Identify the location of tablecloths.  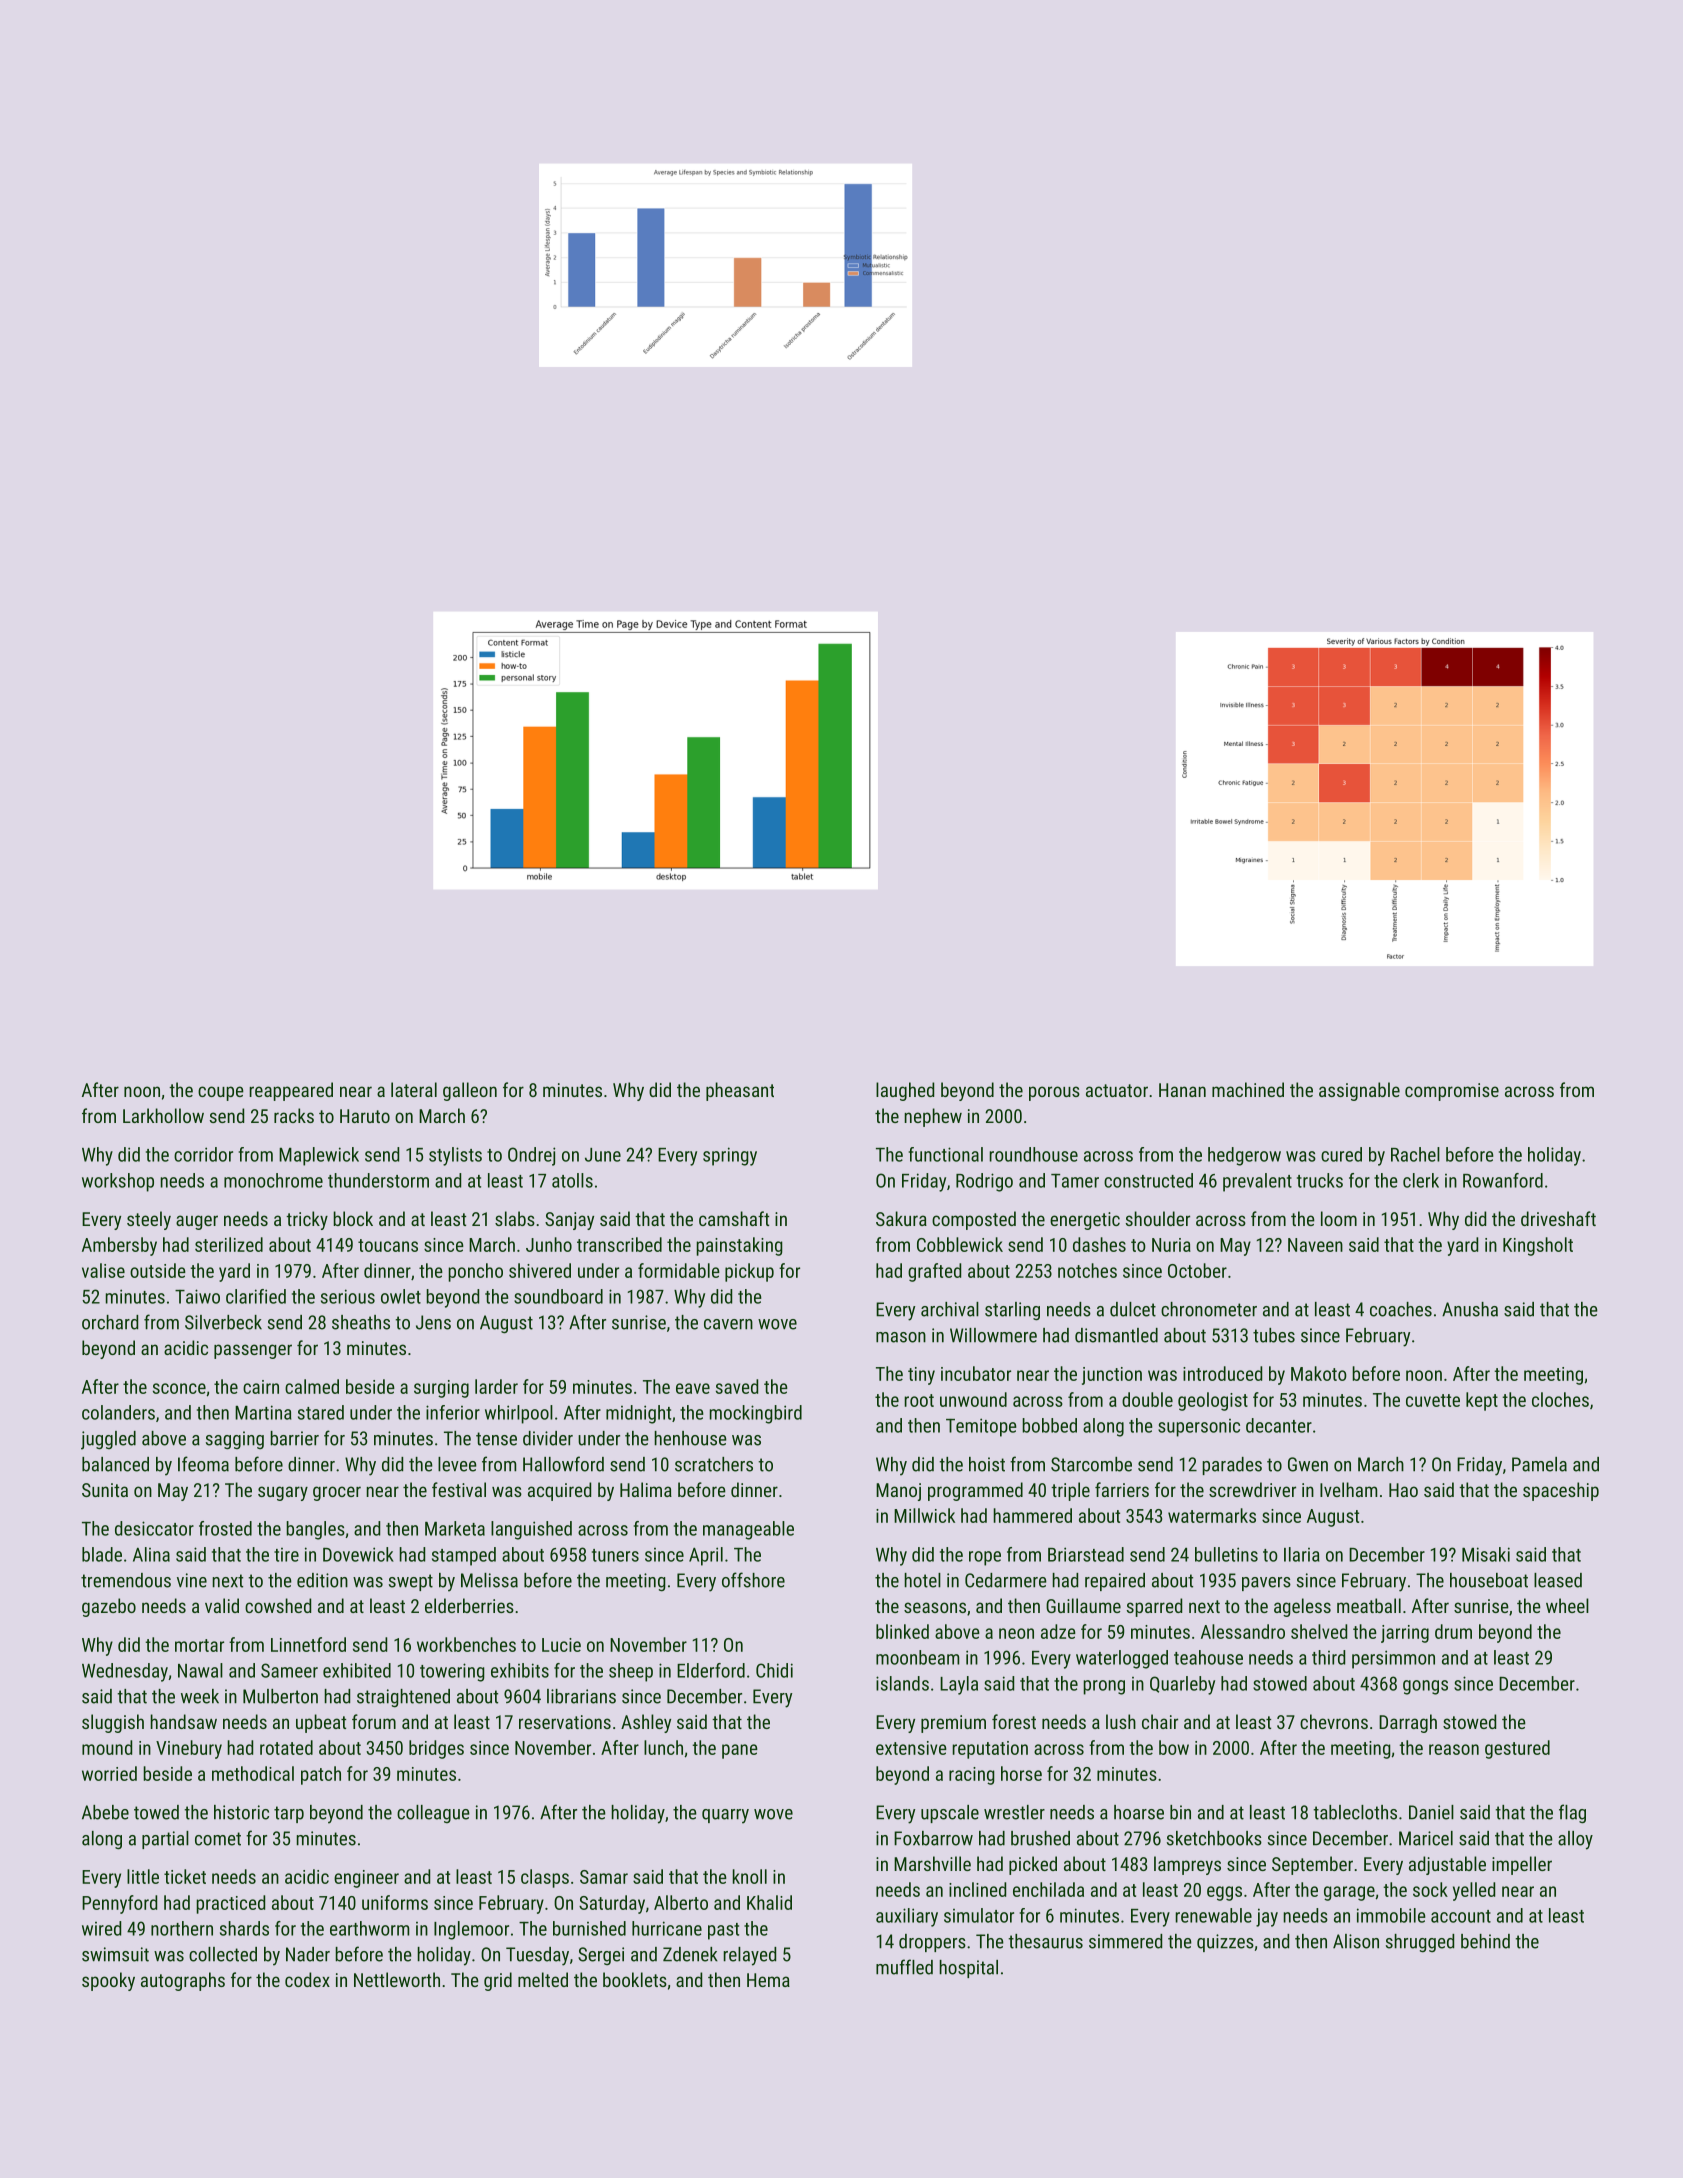
(1355, 1812).
